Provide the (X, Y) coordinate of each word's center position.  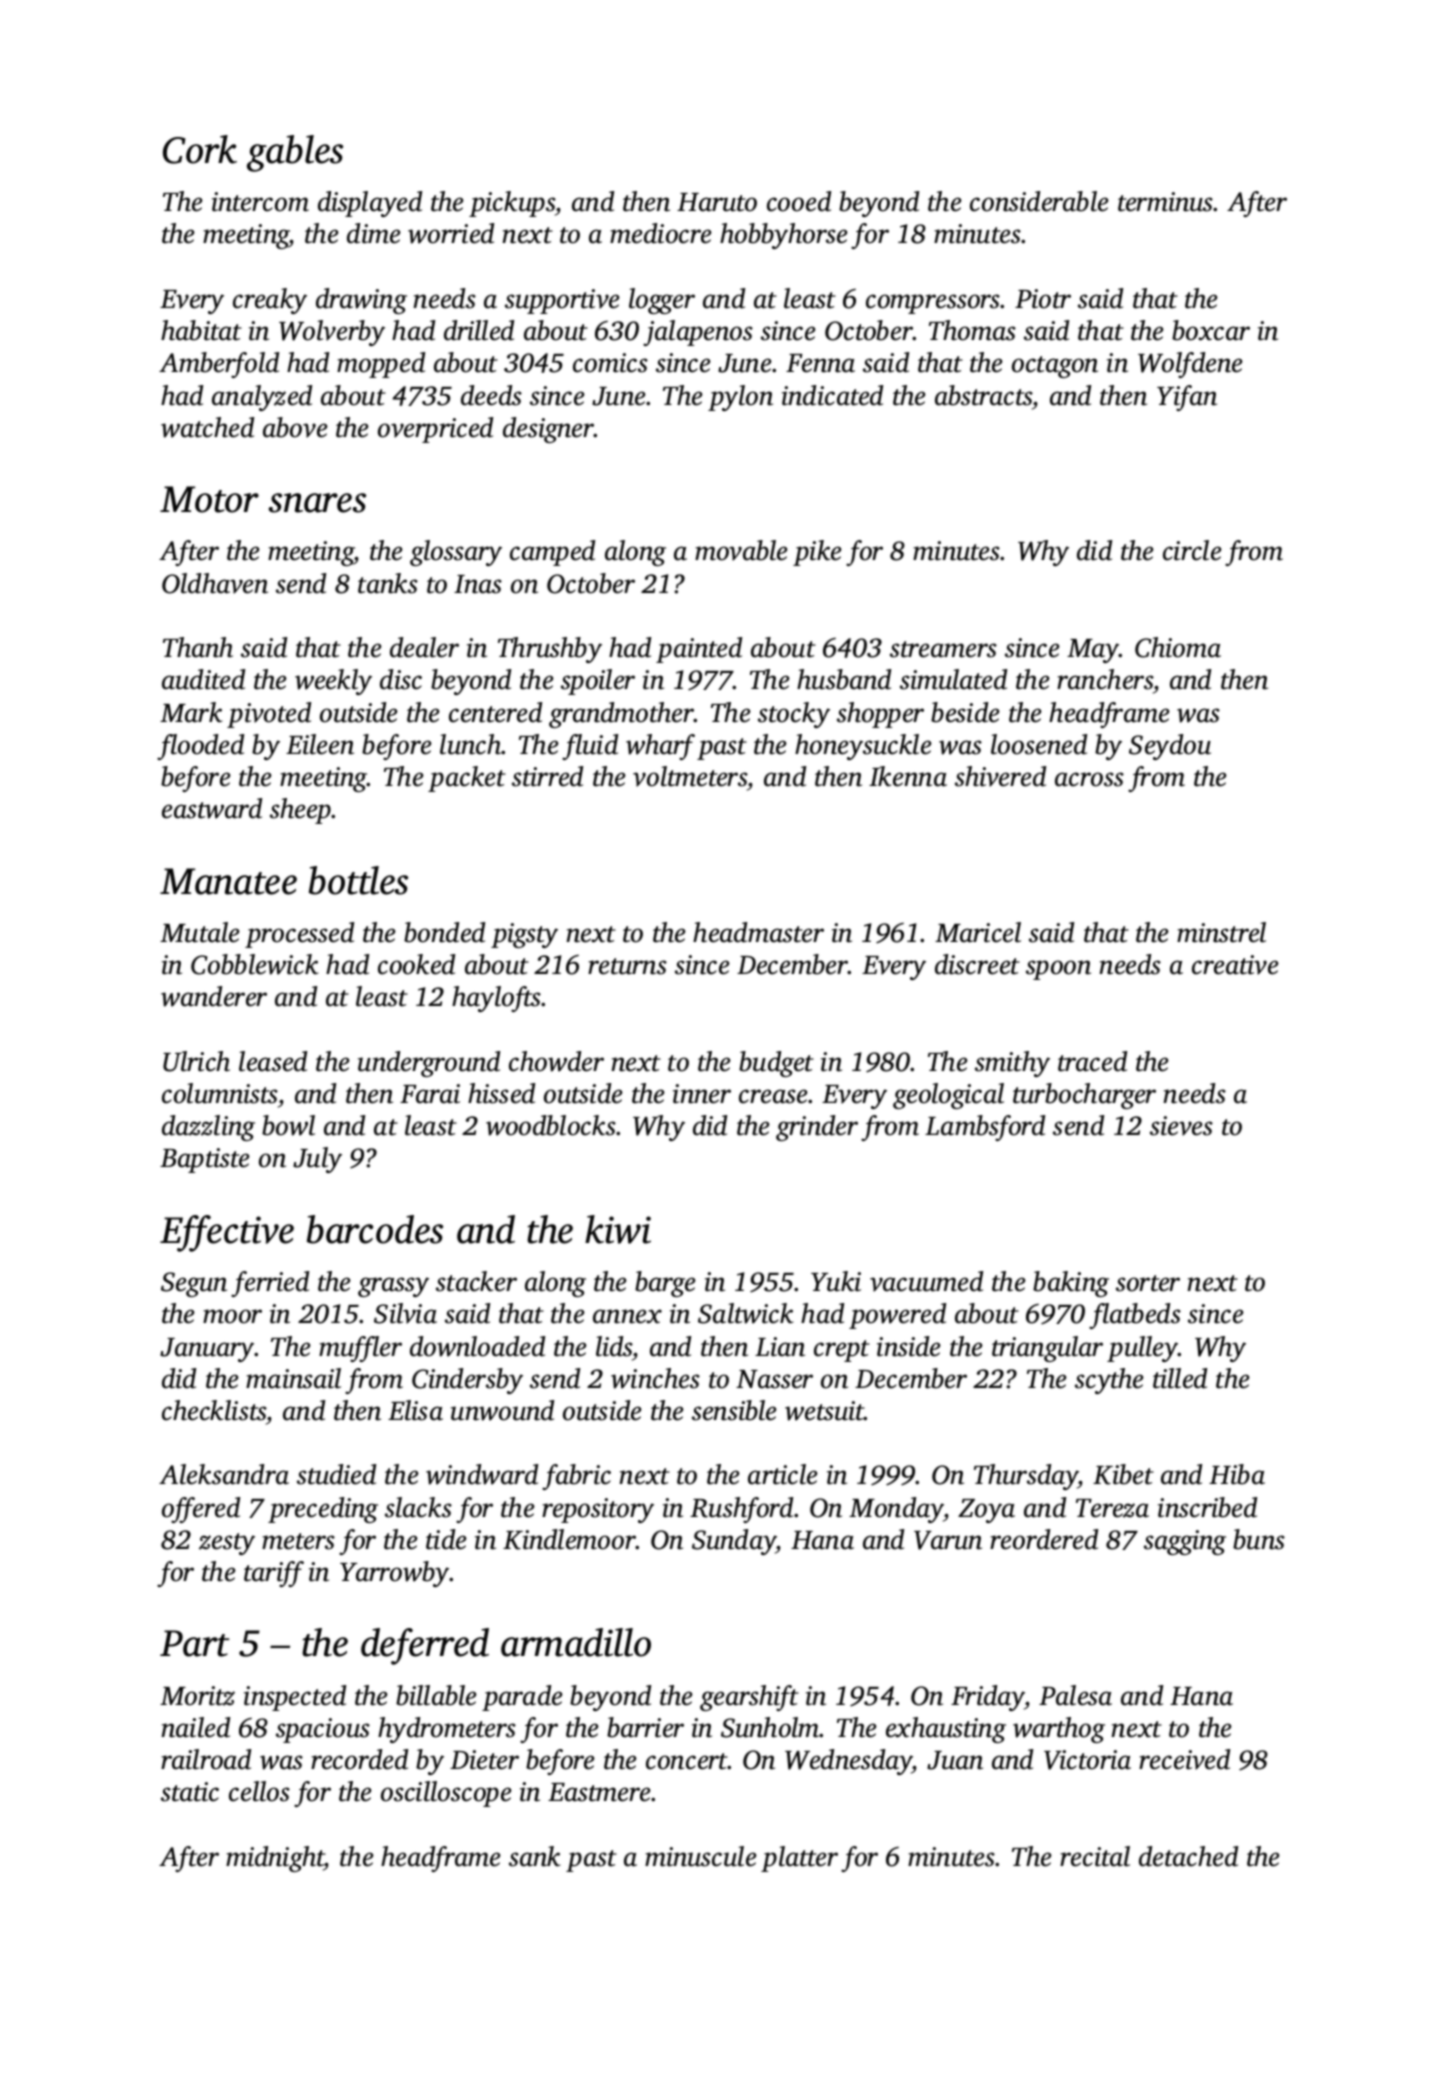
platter (799, 1859)
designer (548, 430)
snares (317, 503)
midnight (275, 1859)
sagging (1185, 1542)
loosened (1039, 744)
